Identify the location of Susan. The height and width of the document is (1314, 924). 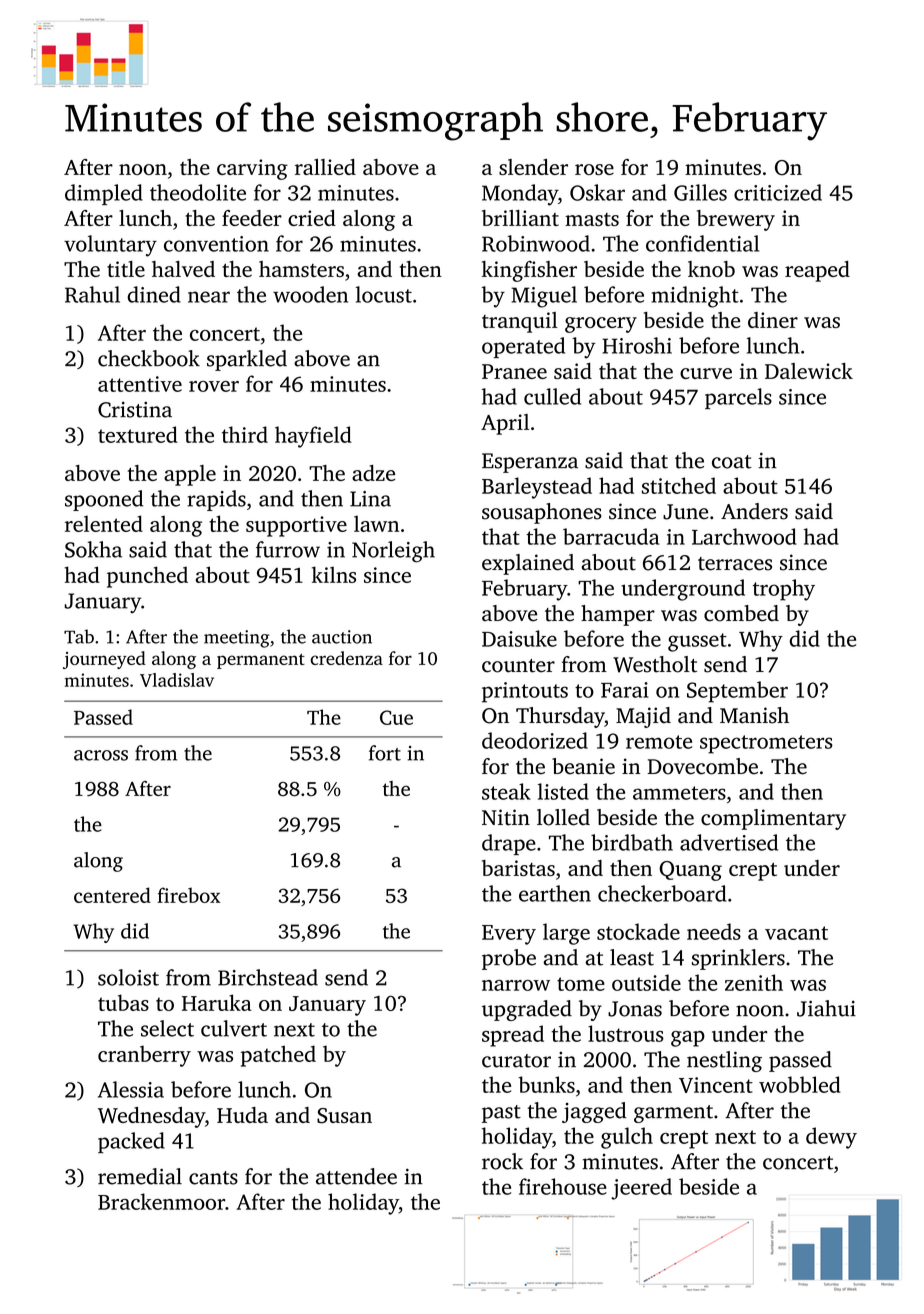
(344, 1116).
